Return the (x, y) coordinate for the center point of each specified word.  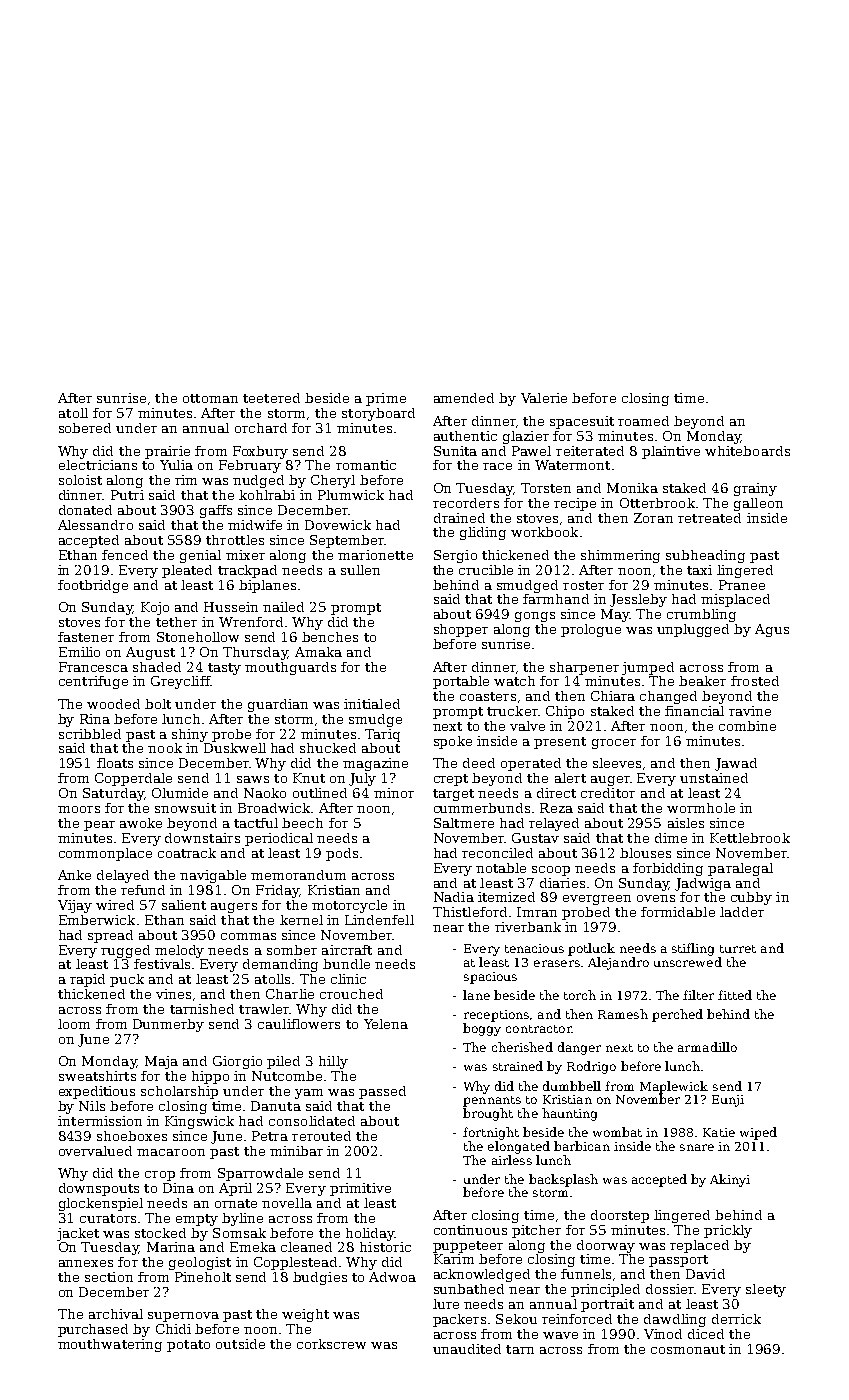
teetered (271, 398)
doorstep (620, 1216)
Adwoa (392, 1277)
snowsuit (185, 808)
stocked (160, 1233)
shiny (190, 735)
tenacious (534, 948)
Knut (309, 778)
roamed (643, 421)
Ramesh (623, 1014)
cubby (751, 898)
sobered (85, 428)
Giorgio (237, 1062)
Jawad (736, 764)
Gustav (535, 838)
